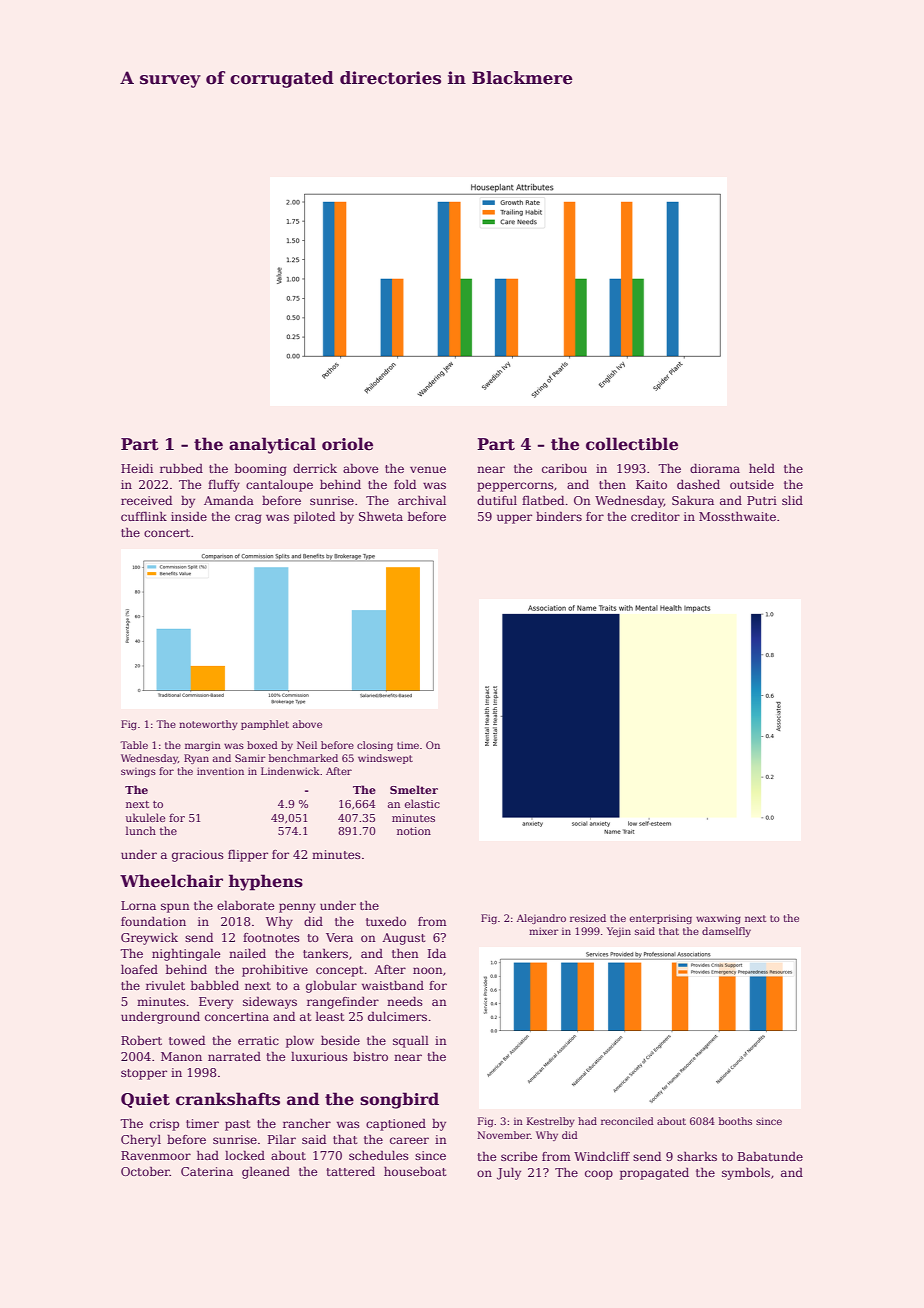  Describe the element at coordinates (715, 468) in the screenshot. I see `diorama` at that location.
